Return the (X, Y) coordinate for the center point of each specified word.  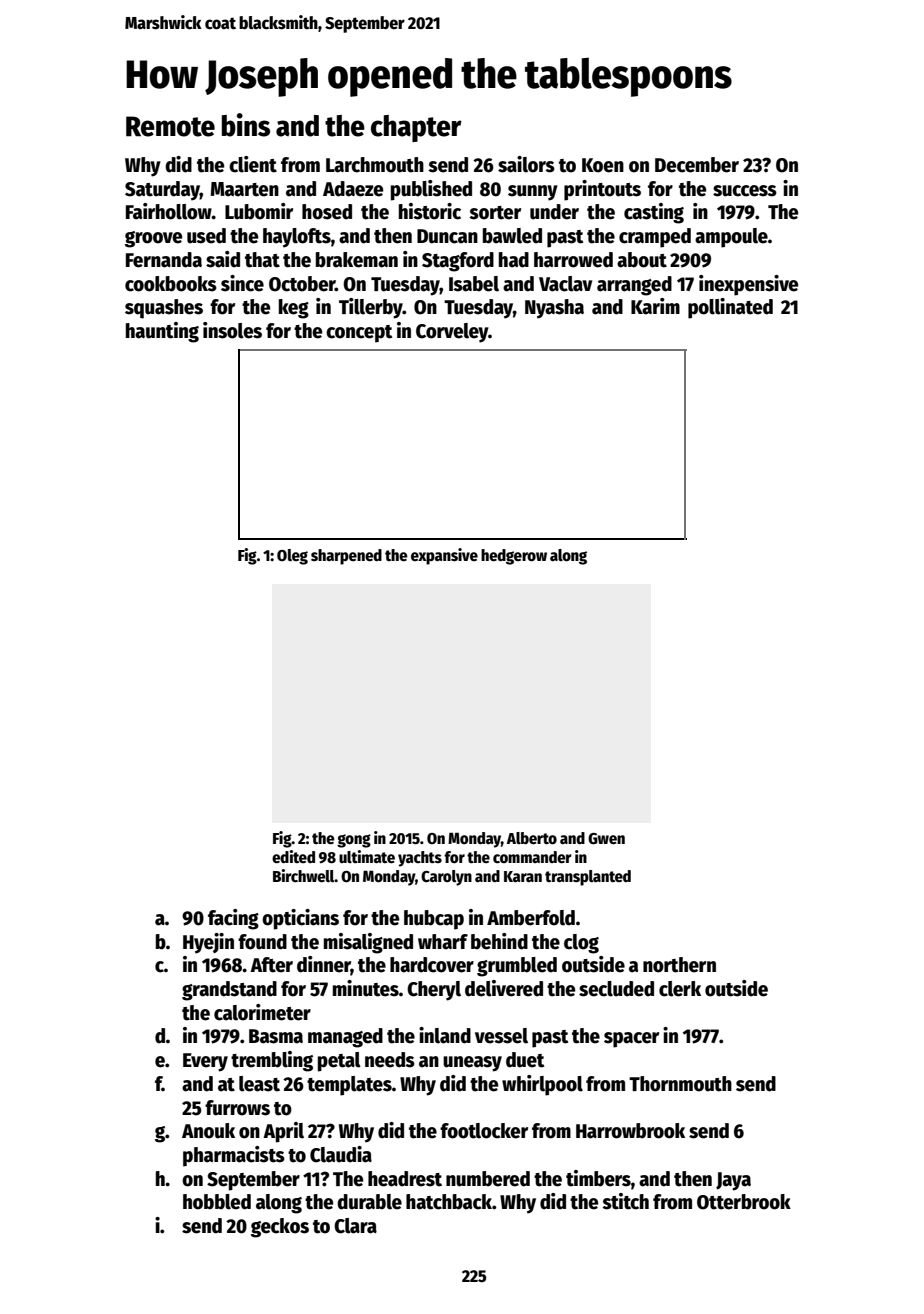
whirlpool (542, 1085)
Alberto (532, 838)
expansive (444, 556)
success (745, 191)
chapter (416, 128)
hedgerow (514, 557)
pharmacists (234, 1156)
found (262, 942)
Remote (170, 126)
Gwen (606, 839)
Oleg (292, 557)
